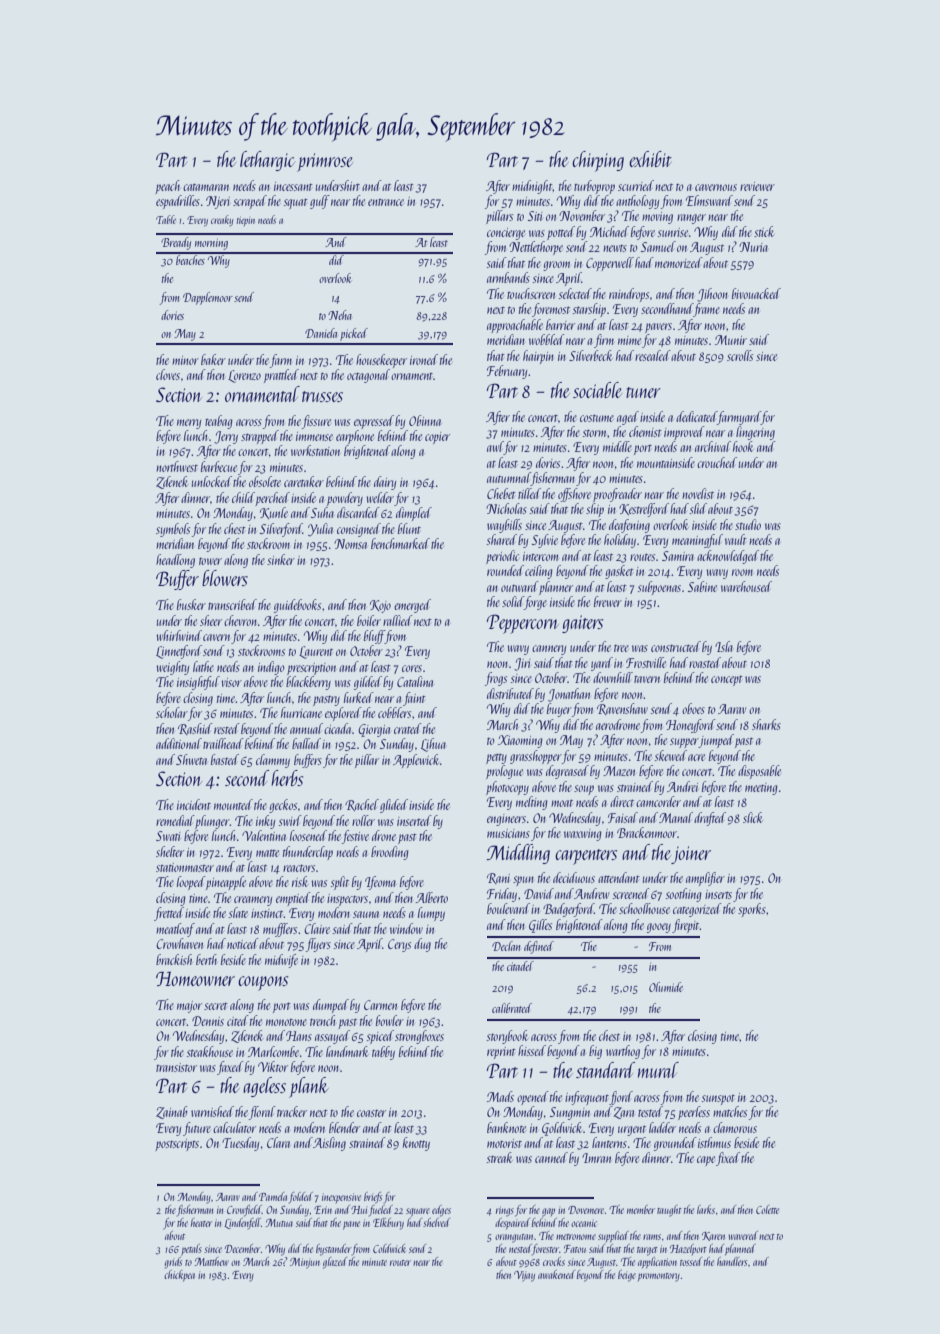 The width and height of the page is (940, 1334). Describe the element at coordinates (179, 743) in the page. I see `additional` at that location.
